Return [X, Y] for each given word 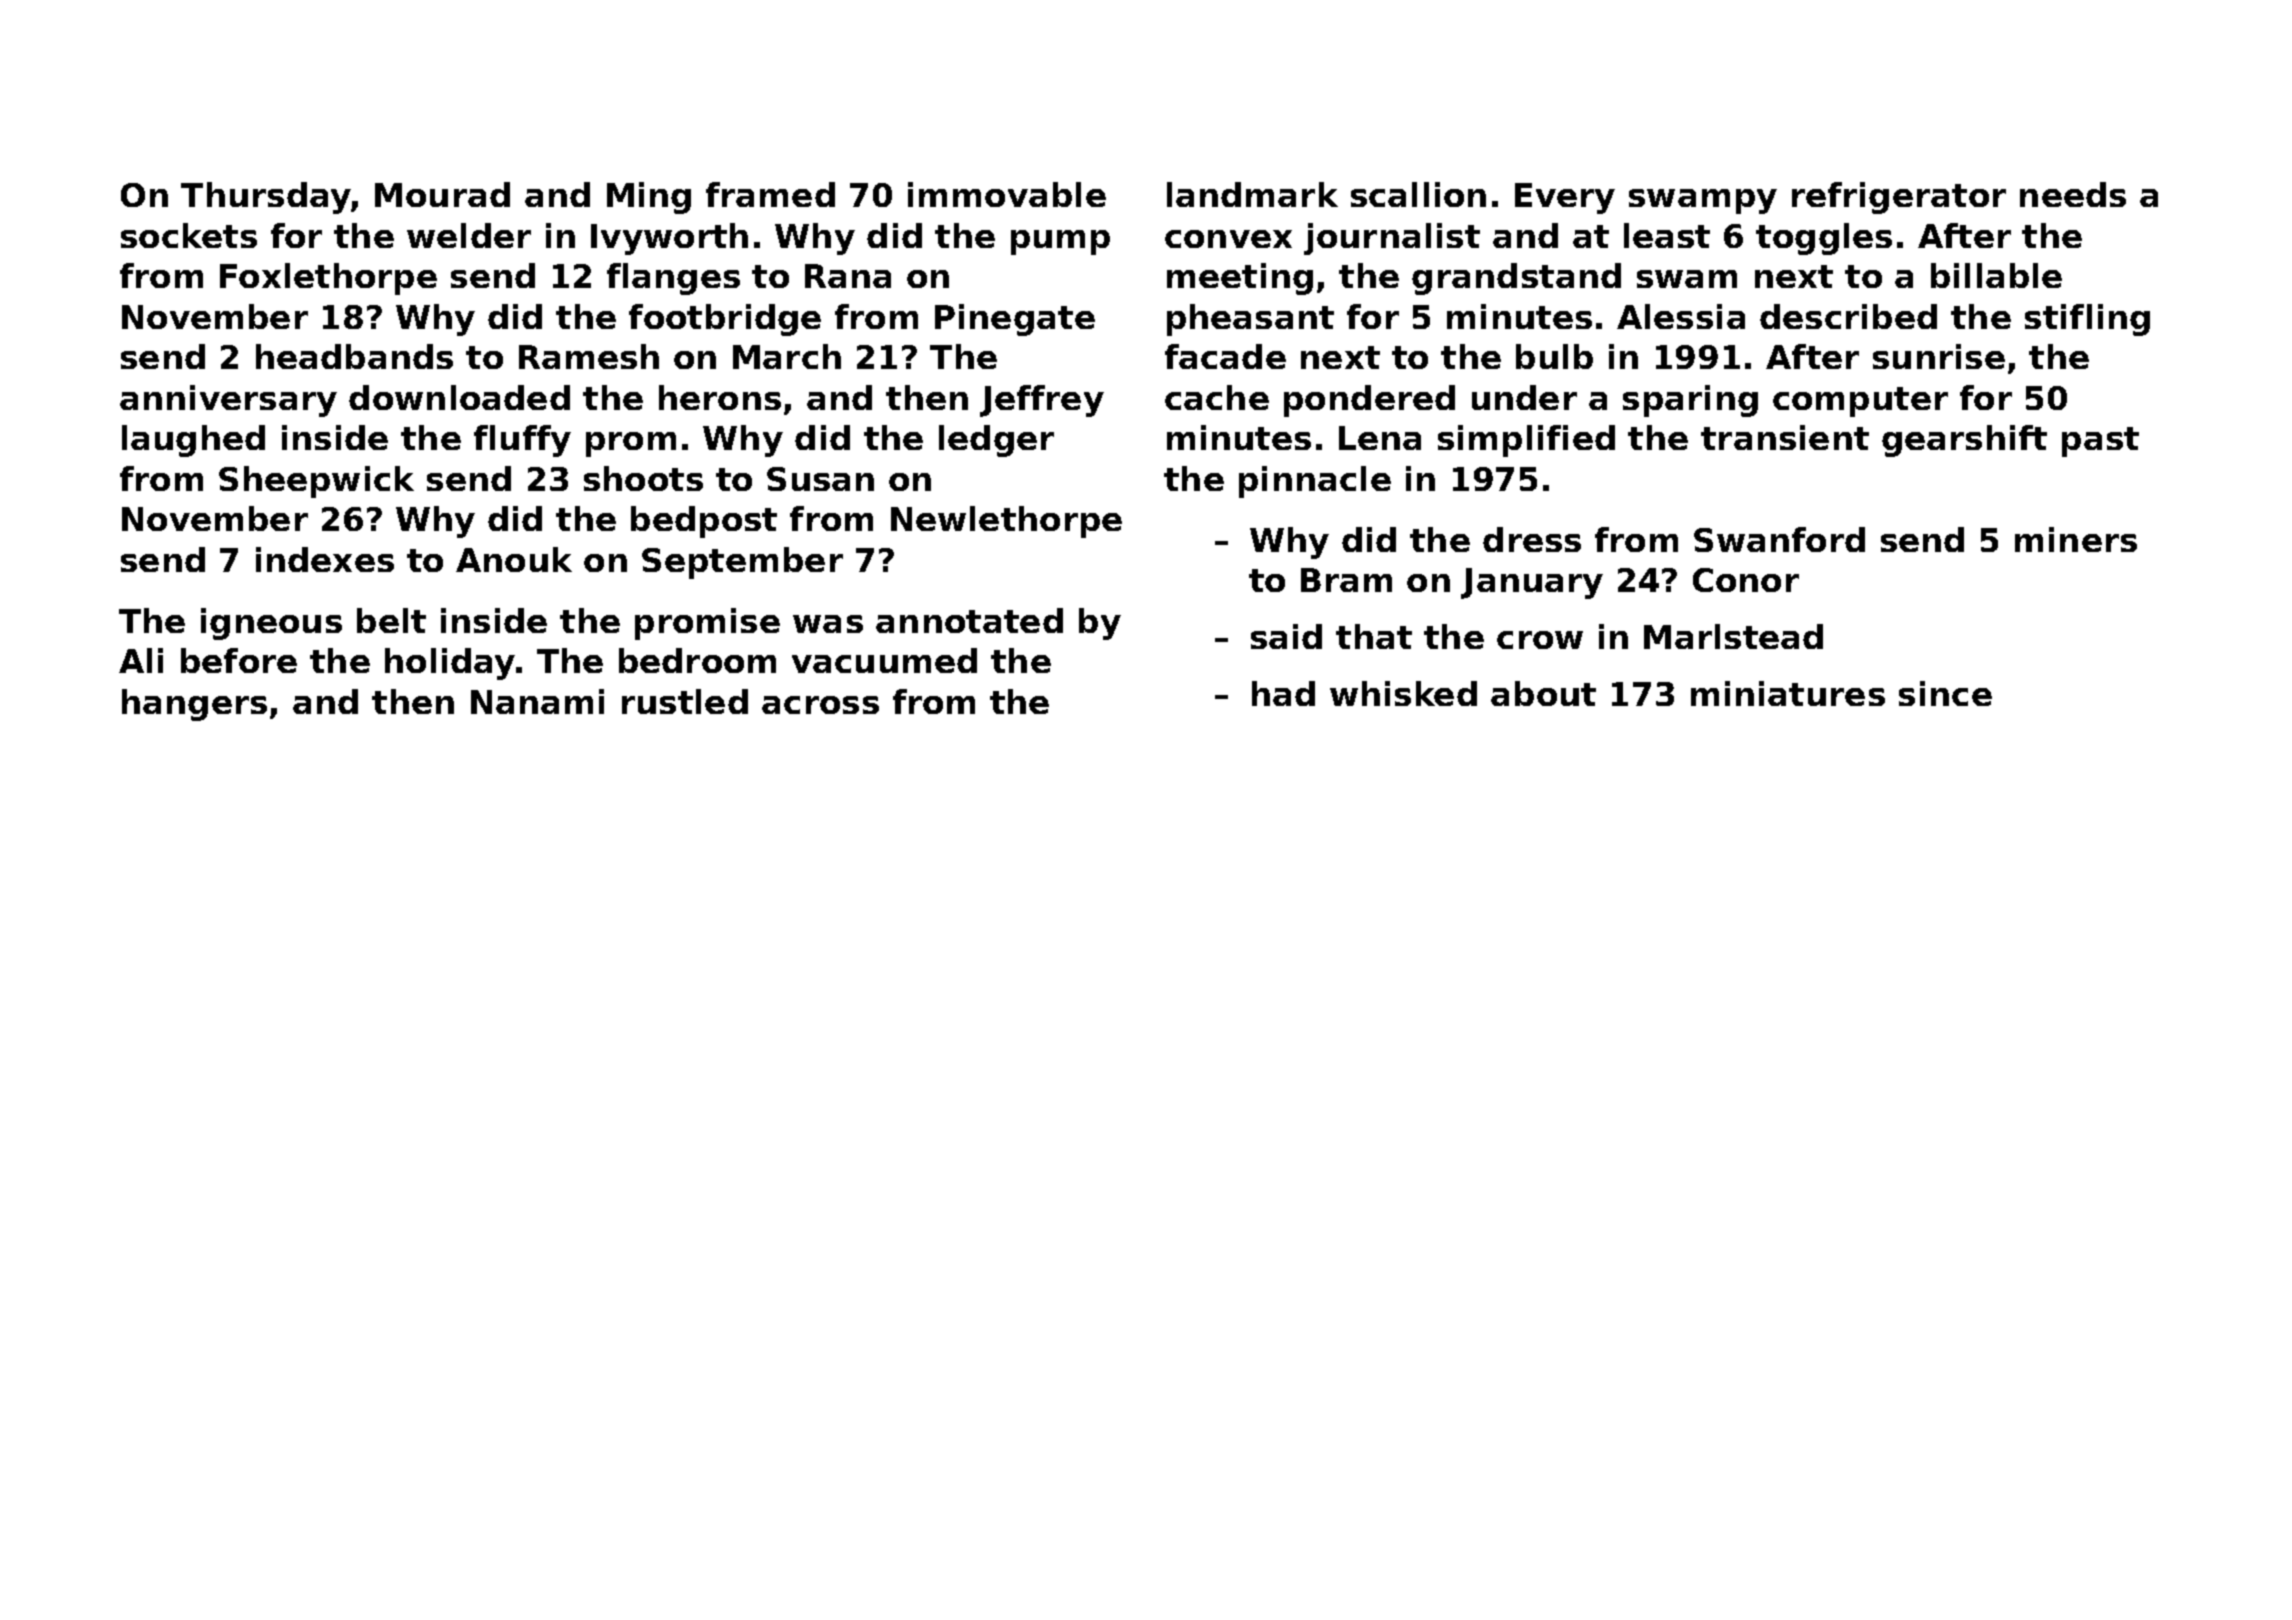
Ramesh [589, 356]
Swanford [1779, 539]
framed [770, 194]
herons [720, 397]
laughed [193, 441]
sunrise [1939, 356]
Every [1565, 198]
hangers [194, 705]
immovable [1007, 194]
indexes [325, 559]
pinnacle [1315, 482]
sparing [1690, 401]
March [787, 356]
